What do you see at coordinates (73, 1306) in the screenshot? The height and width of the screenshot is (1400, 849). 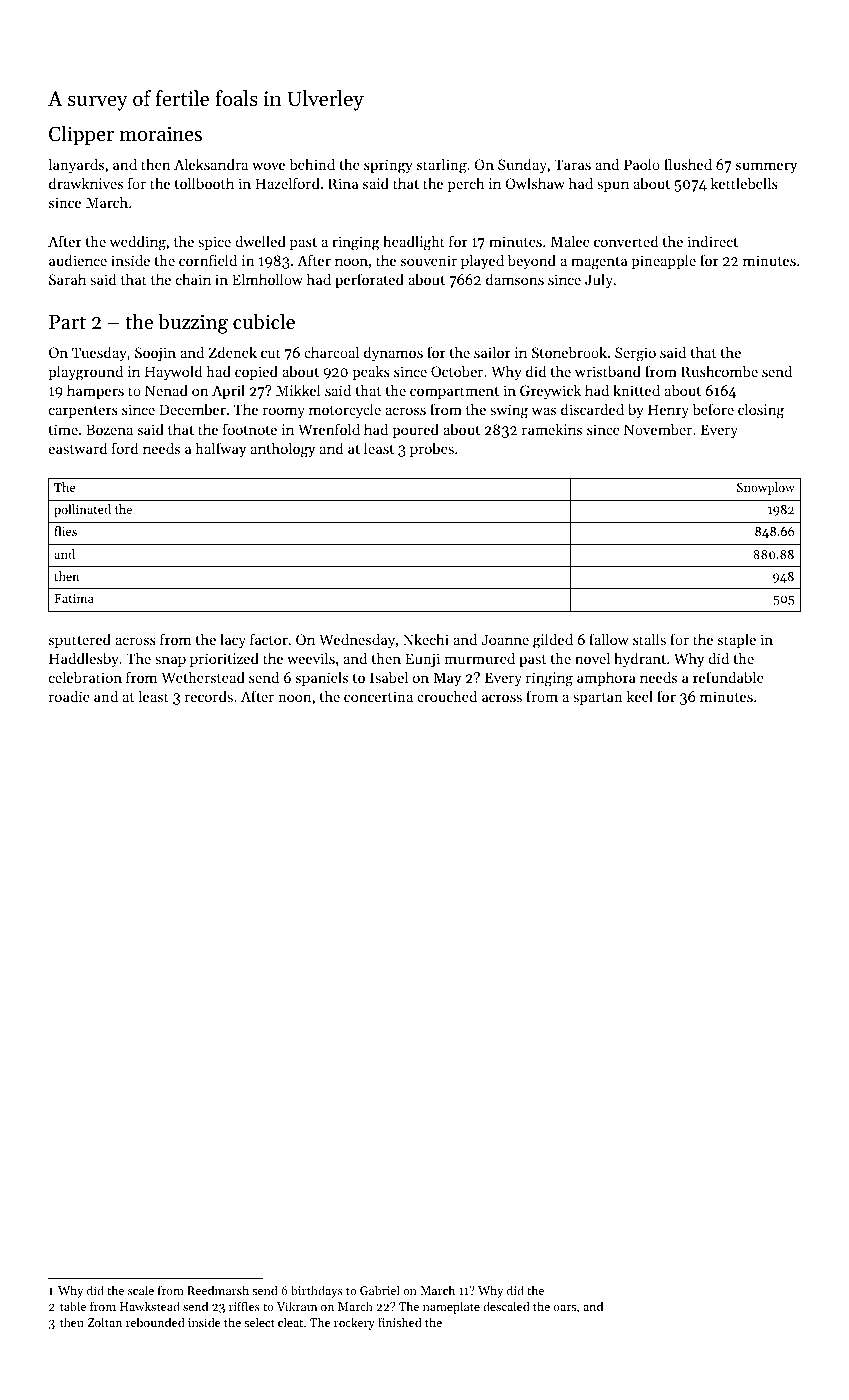 I see `table` at bounding box center [73, 1306].
